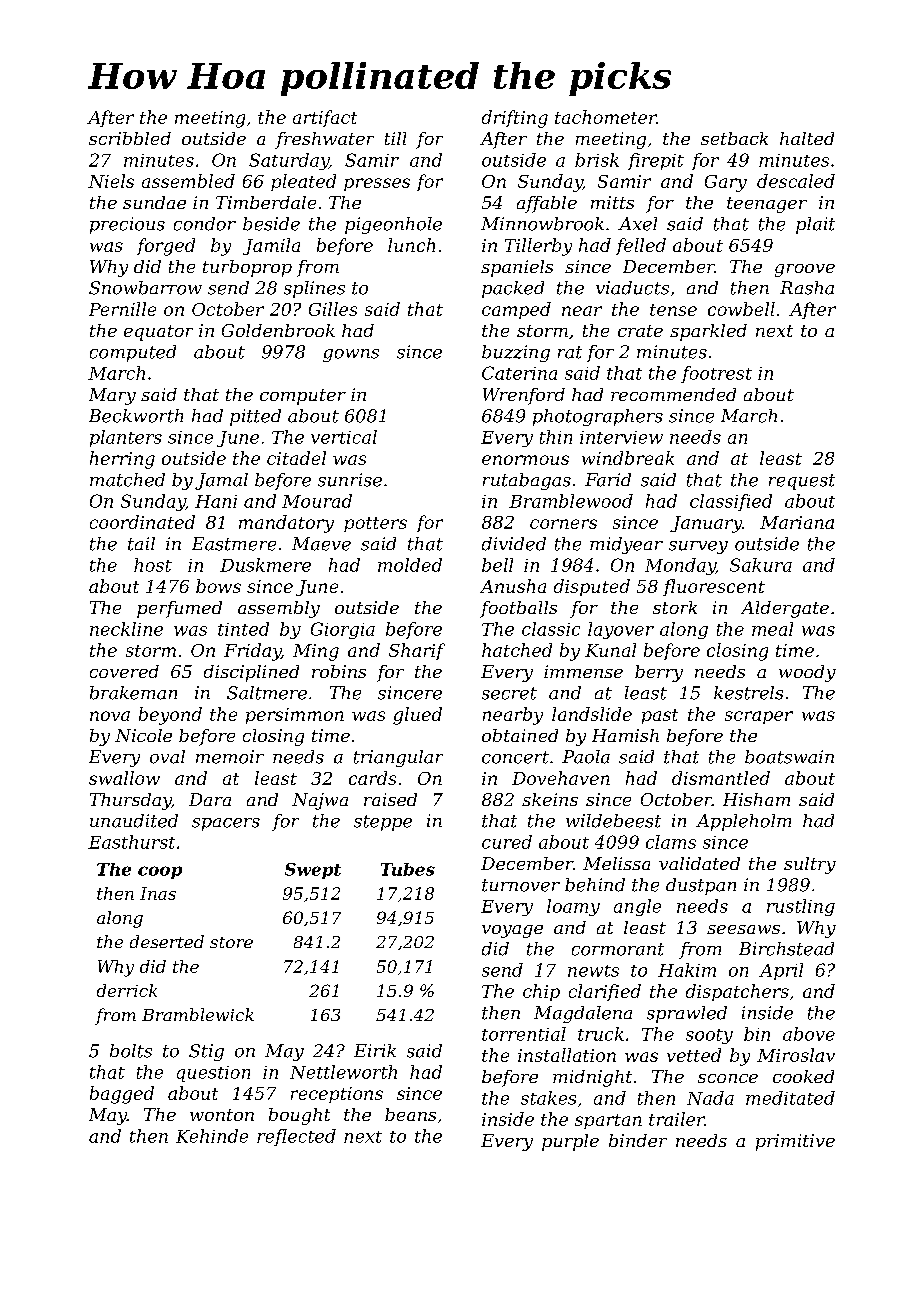  What do you see at coordinates (325, 118) in the screenshot?
I see `artifact` at bounding box center [325, 118].
